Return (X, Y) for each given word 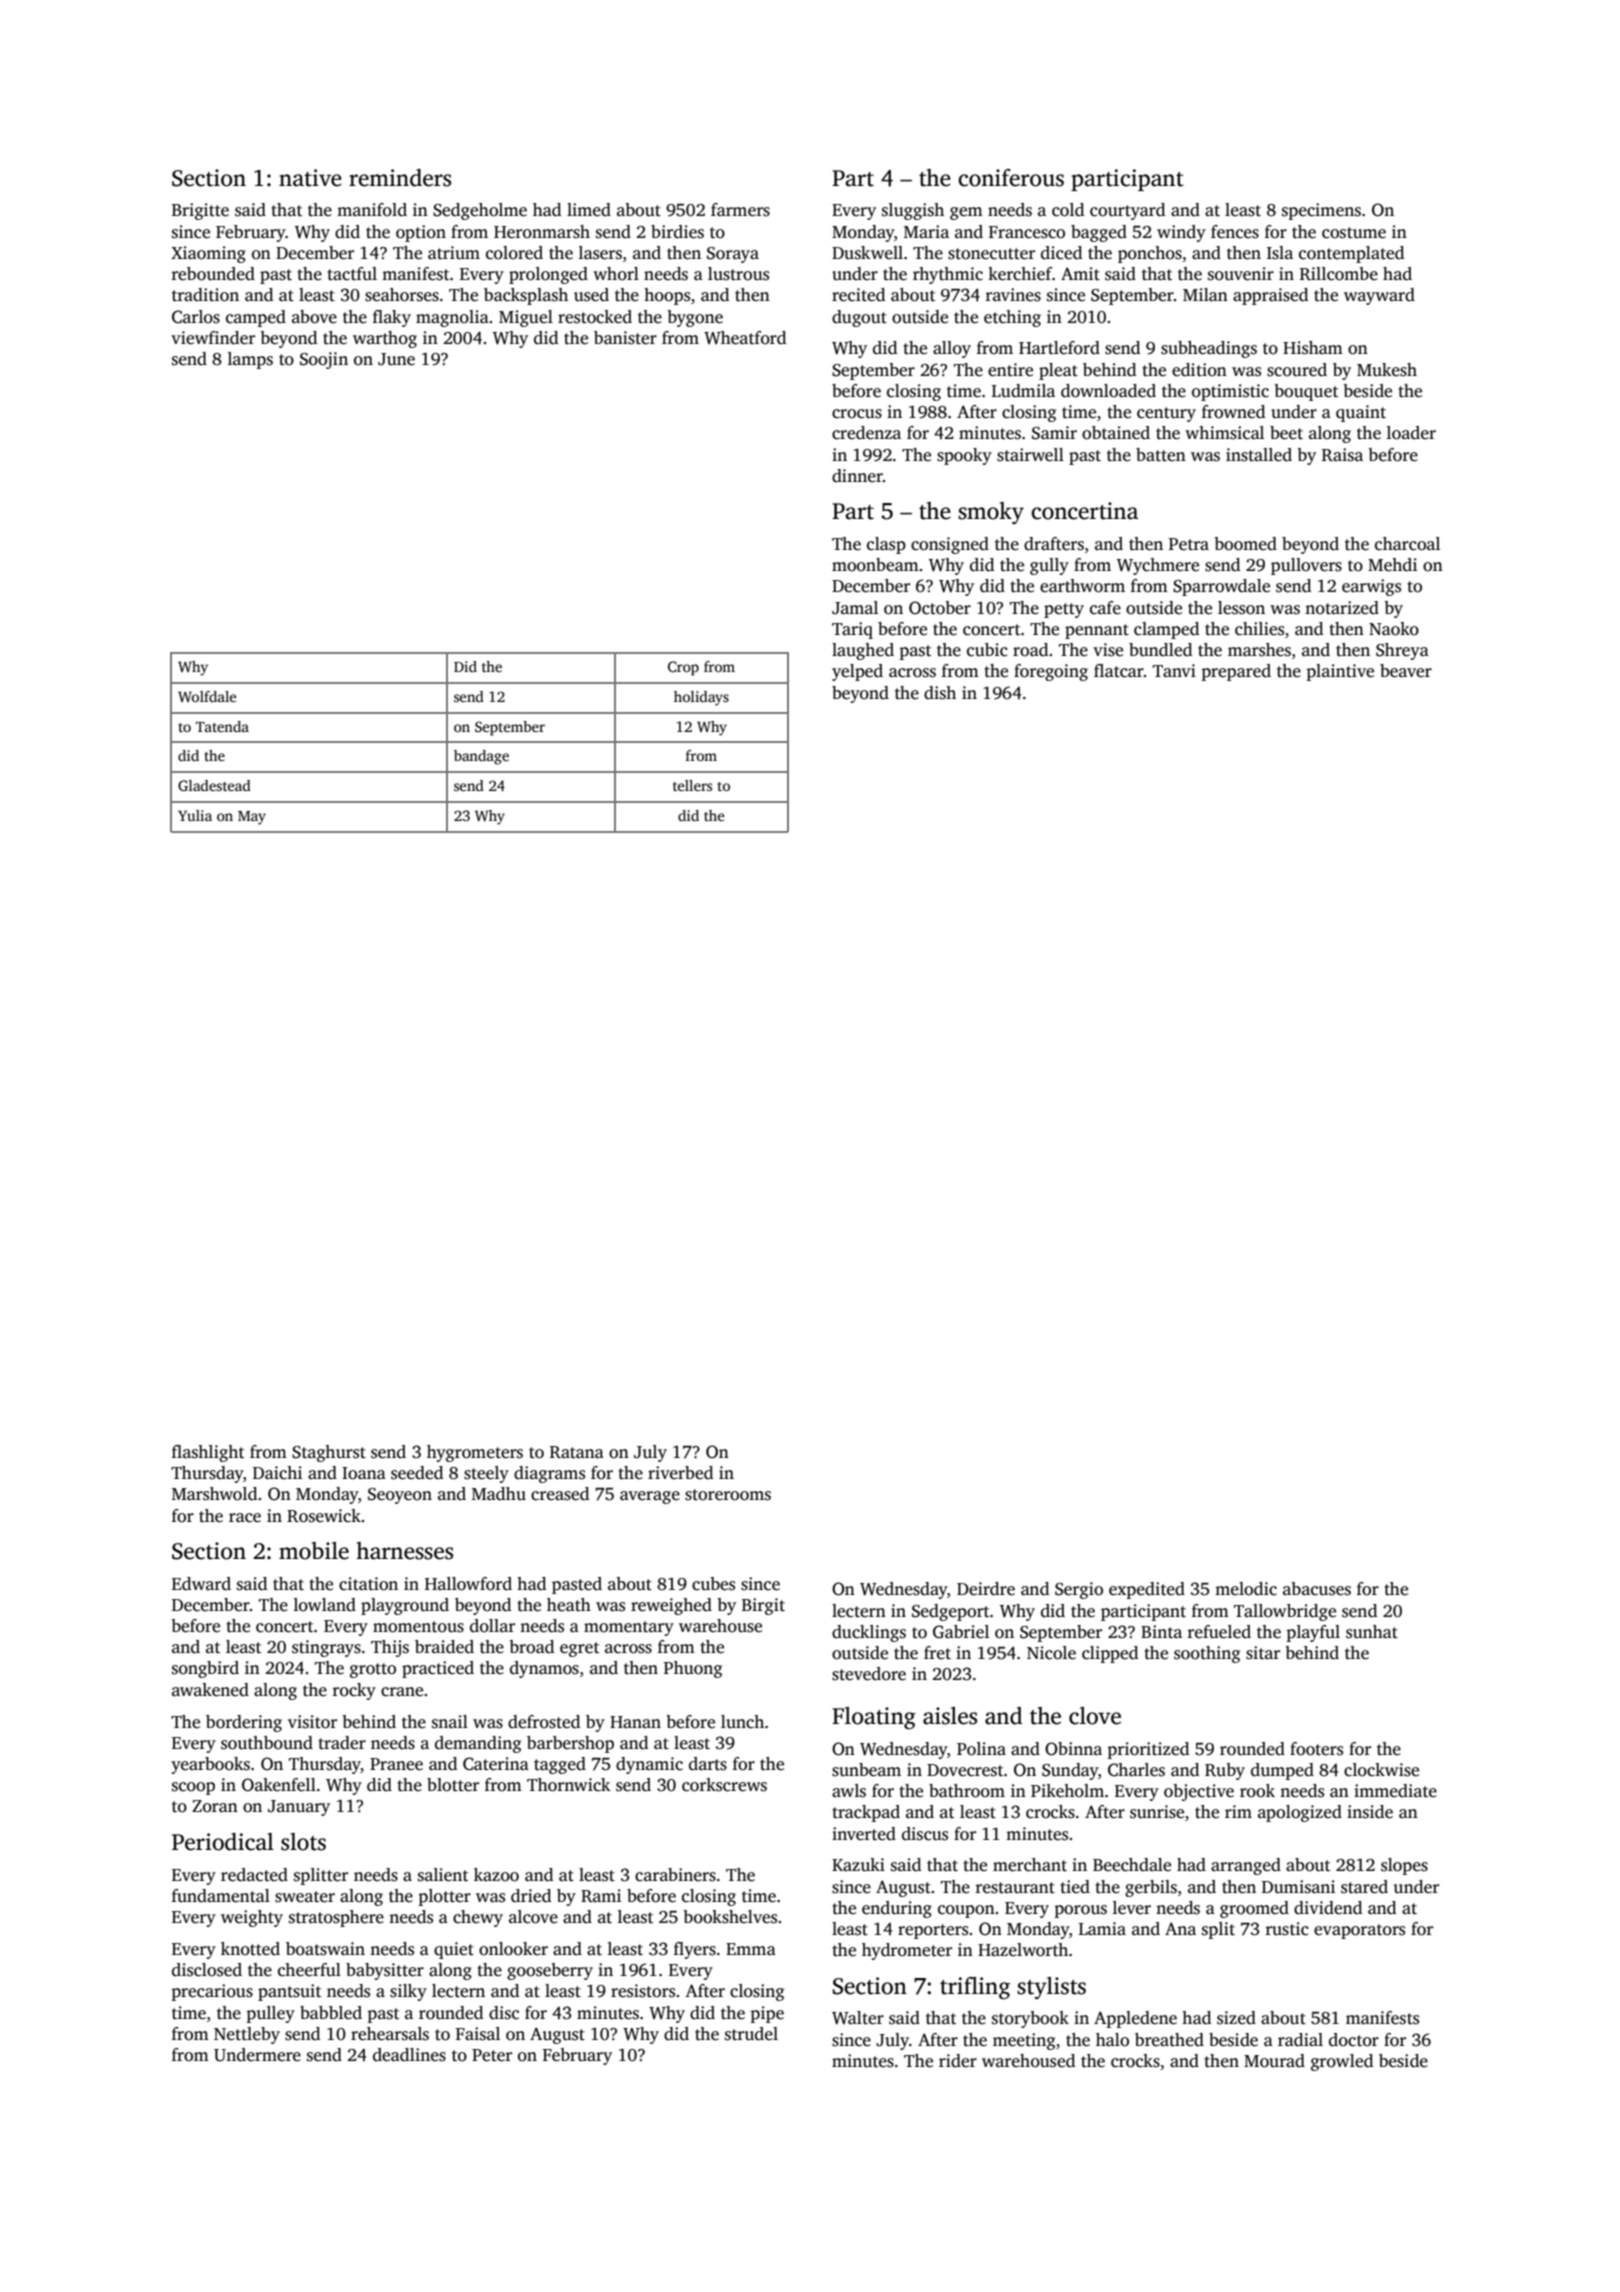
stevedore (869, 1674)
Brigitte (200, 211)
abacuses (1317, 1589)
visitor (312, 1722)
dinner (857, 476)
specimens (1321, 211)
